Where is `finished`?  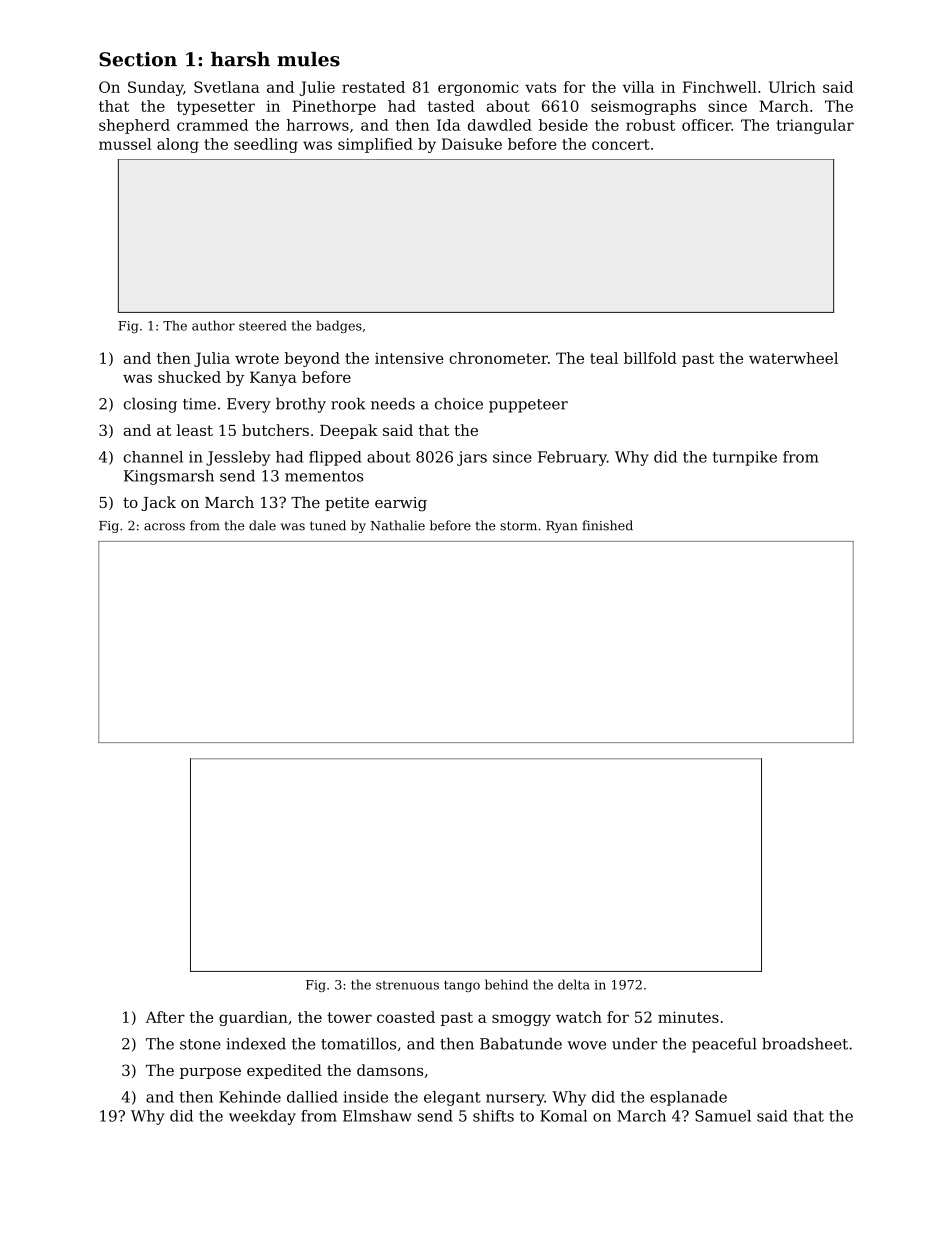 finished is located at coordinates (607, 525).
